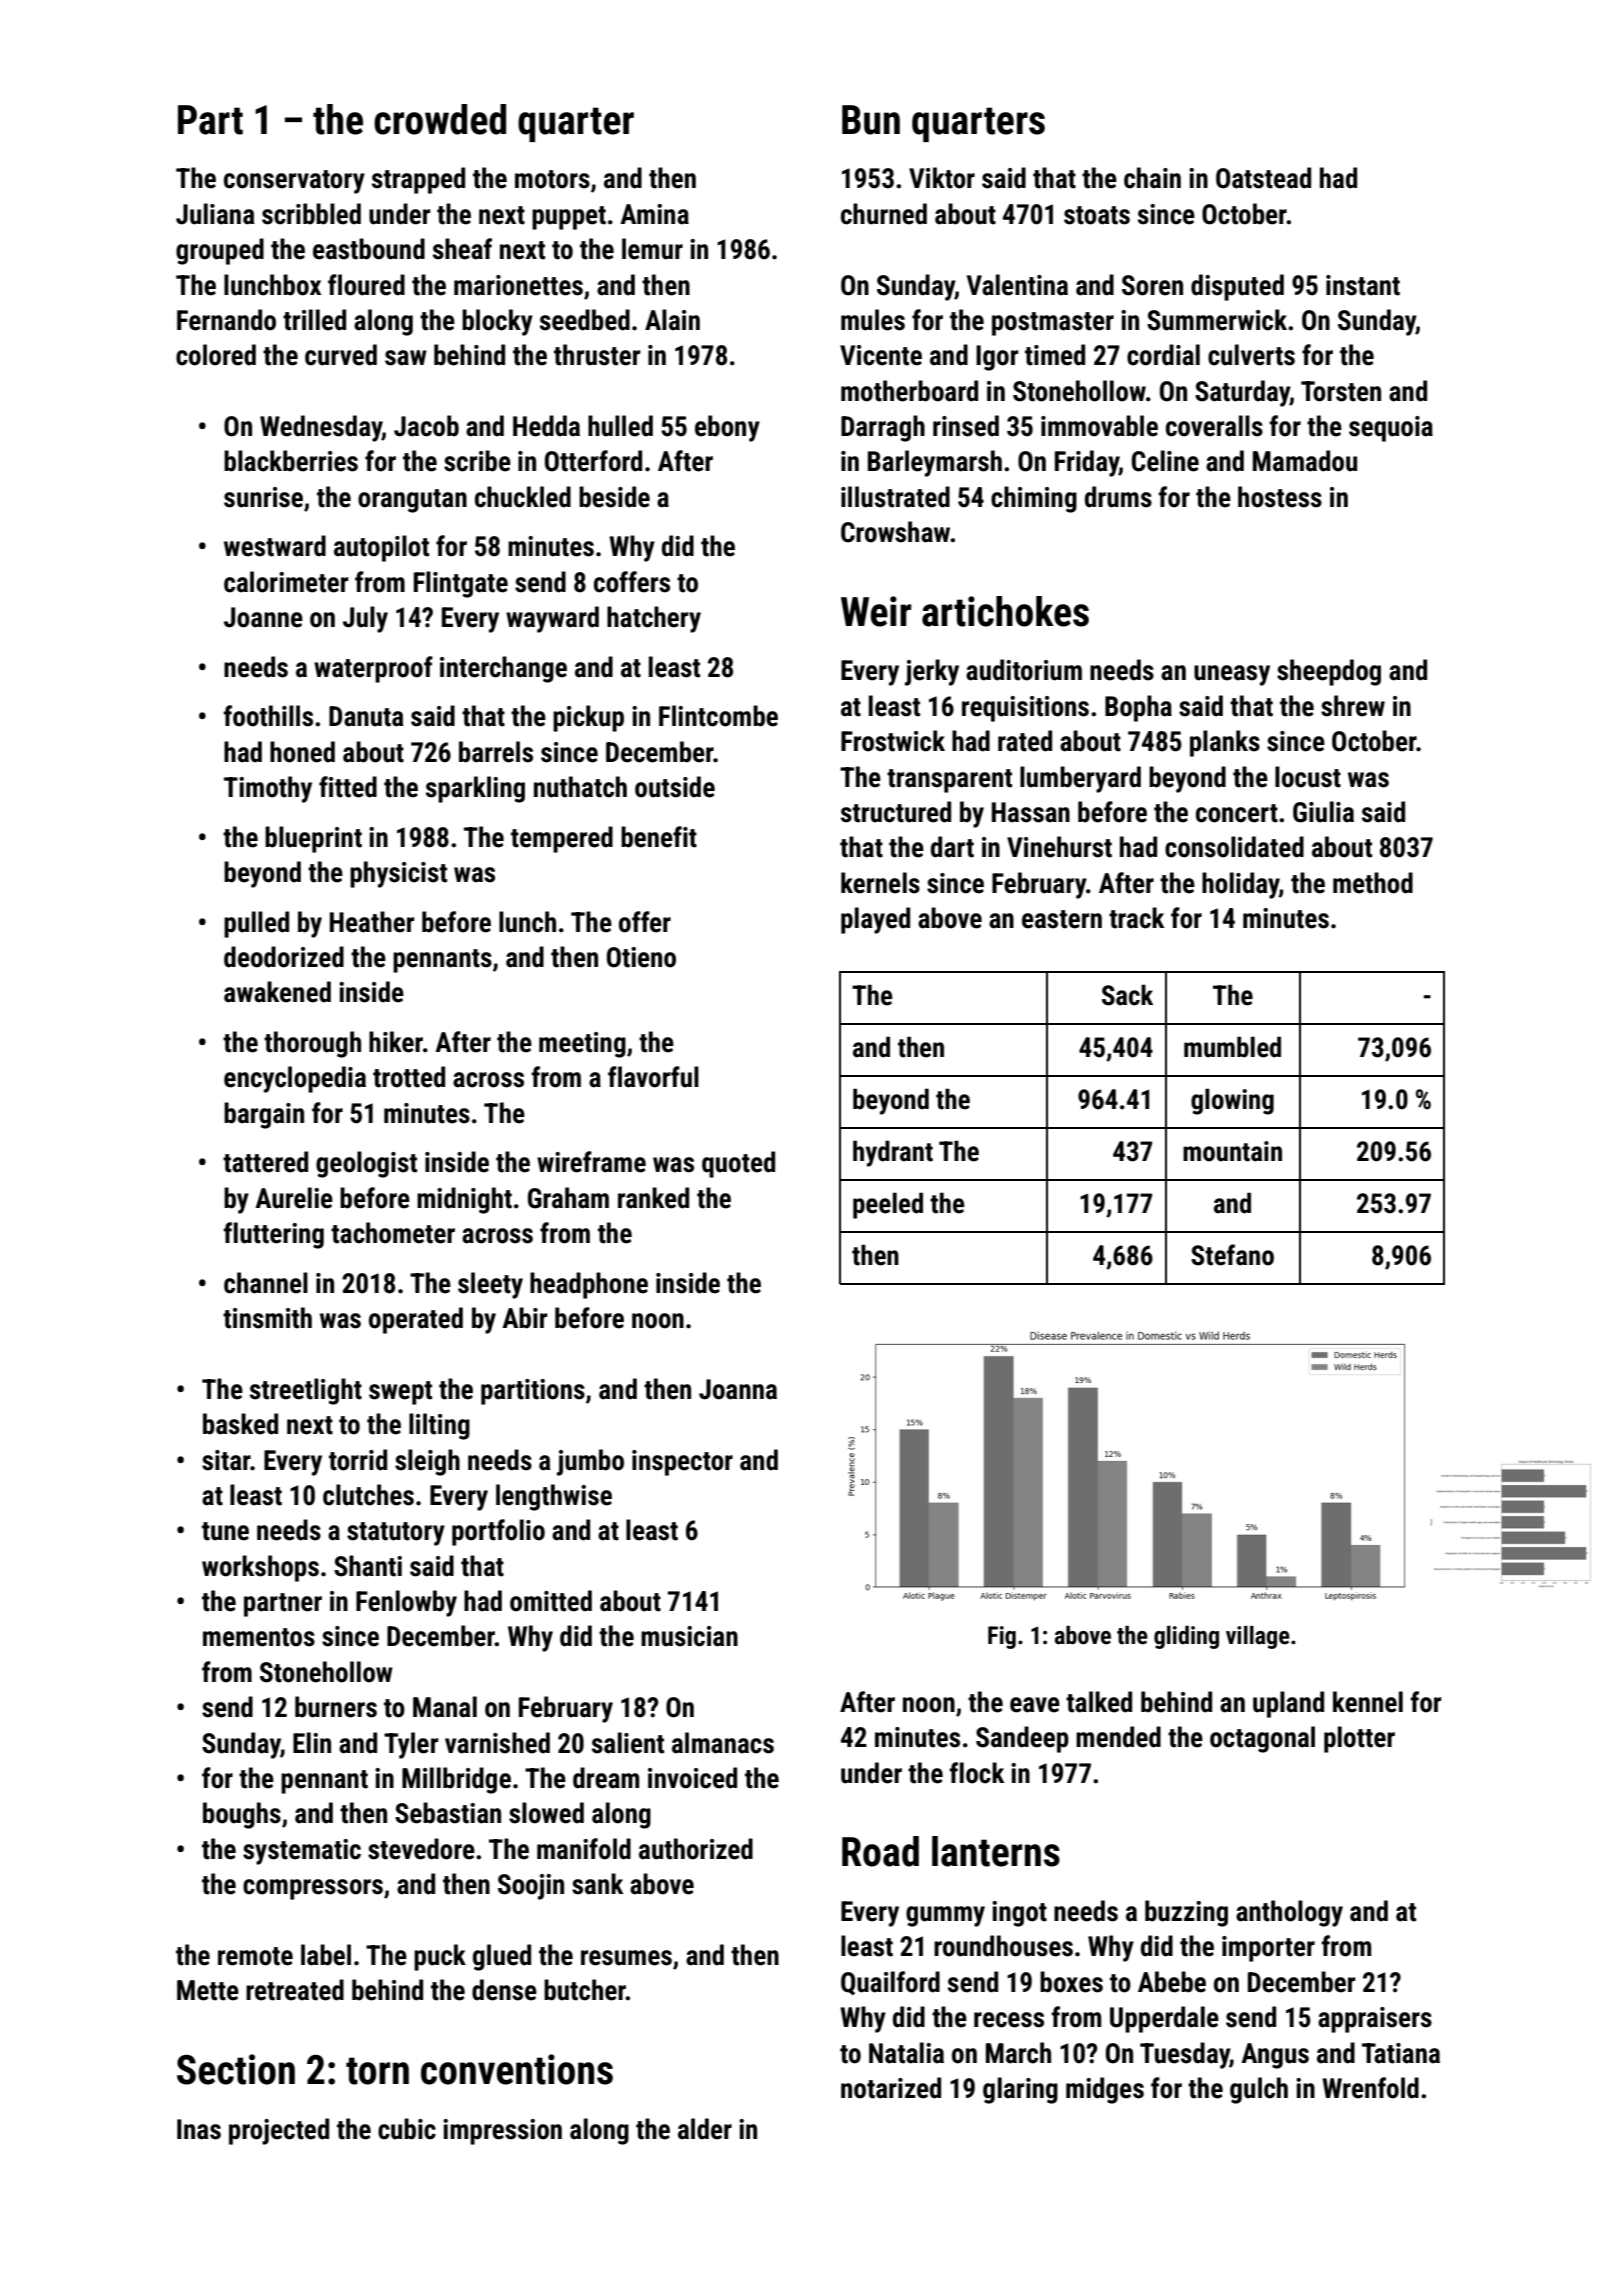  I want to click on requisitions, so click(1025, 709).
